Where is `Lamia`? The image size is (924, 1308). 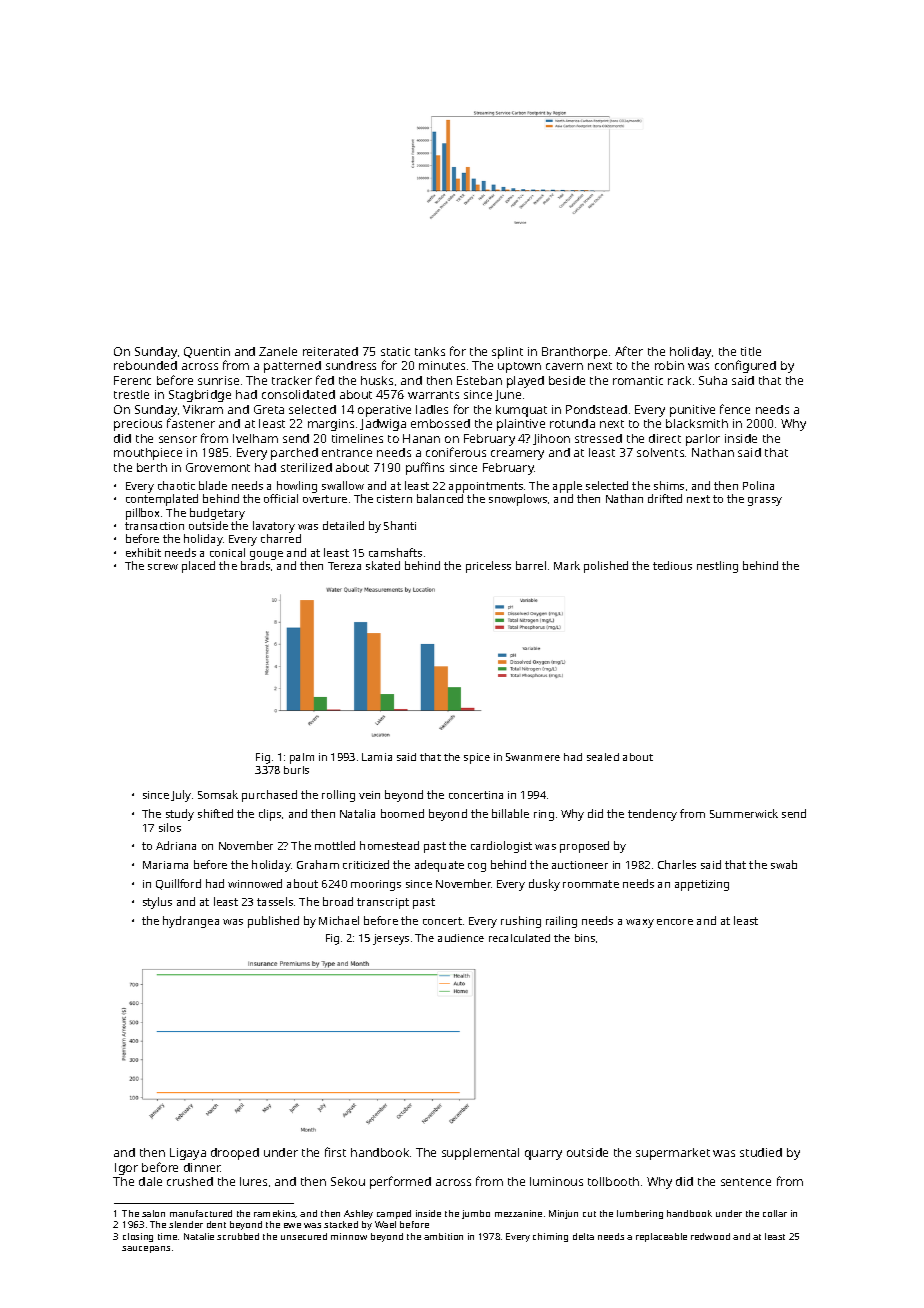
Lamia is located at coordinates (377, 757).
